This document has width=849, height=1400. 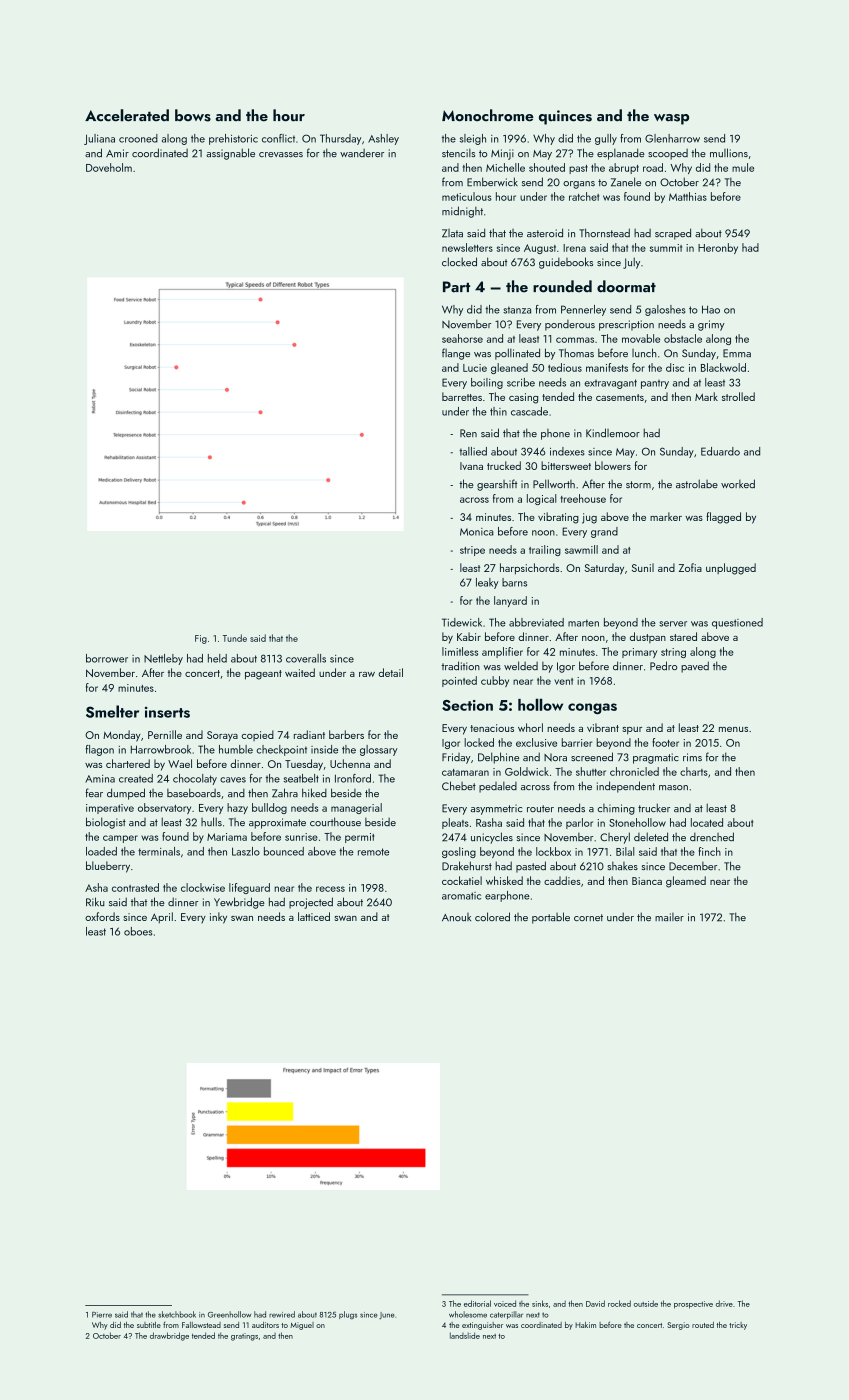 I want to click on Tunde, so click(x=235, y=638).
